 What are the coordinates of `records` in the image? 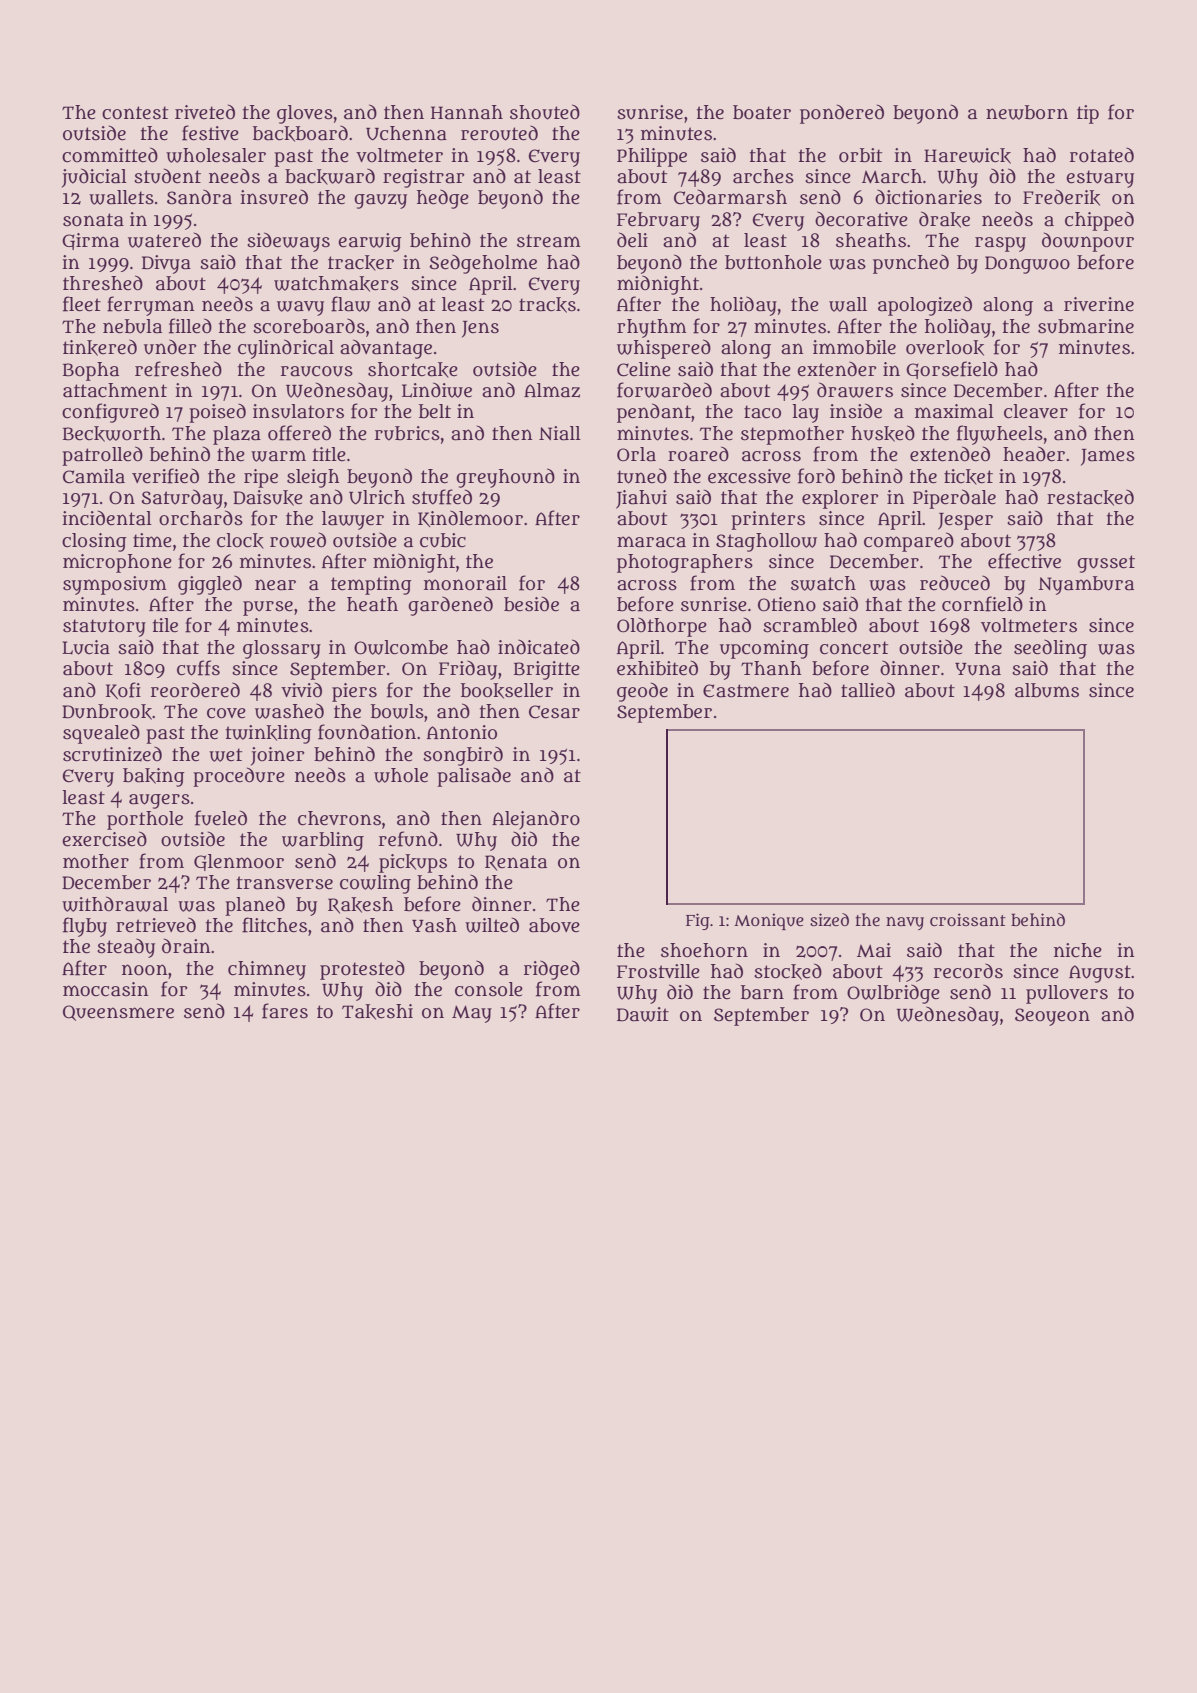 It's located at (968, 971).
